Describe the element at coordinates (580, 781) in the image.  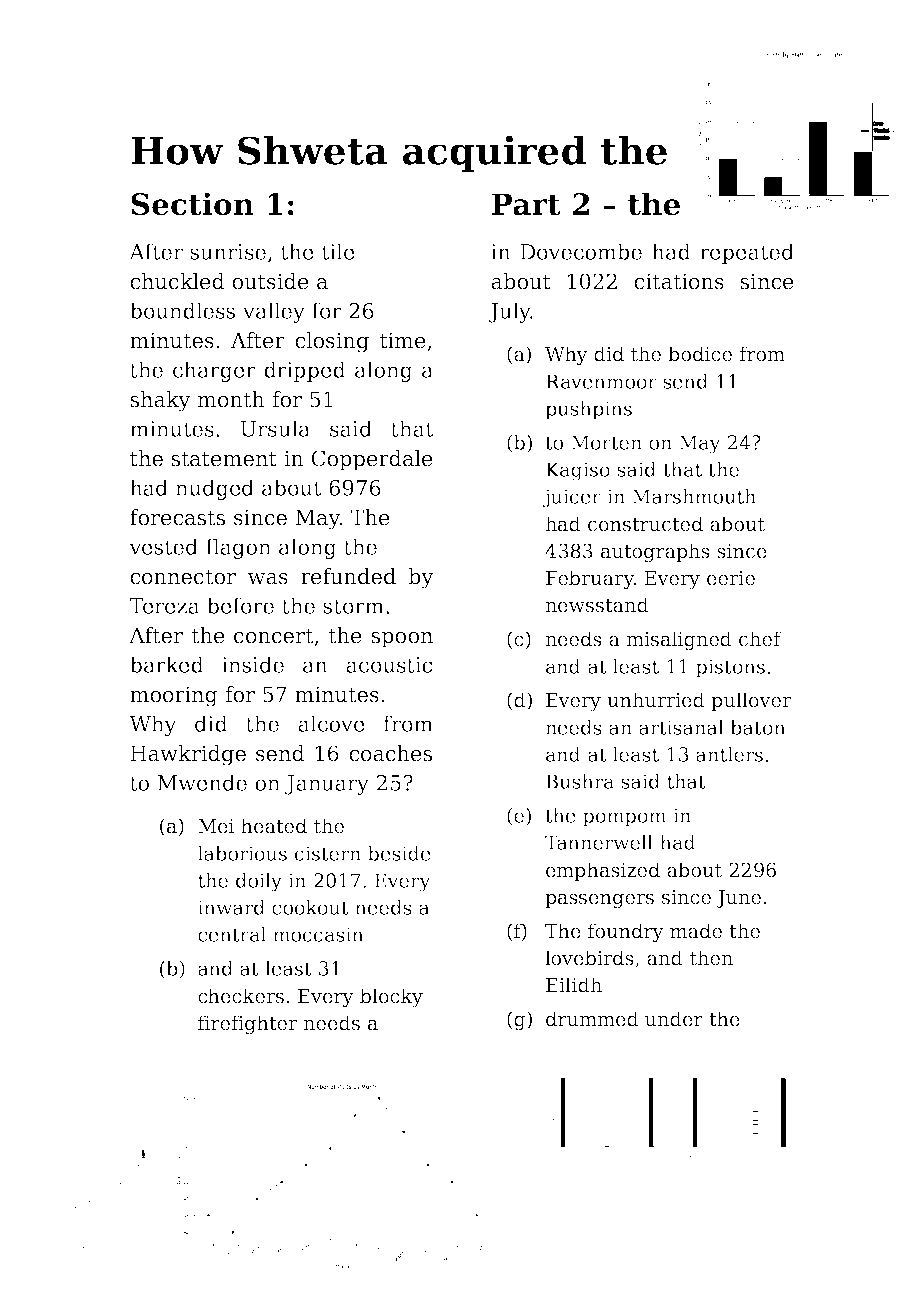
I see `Bushra` at that location.
